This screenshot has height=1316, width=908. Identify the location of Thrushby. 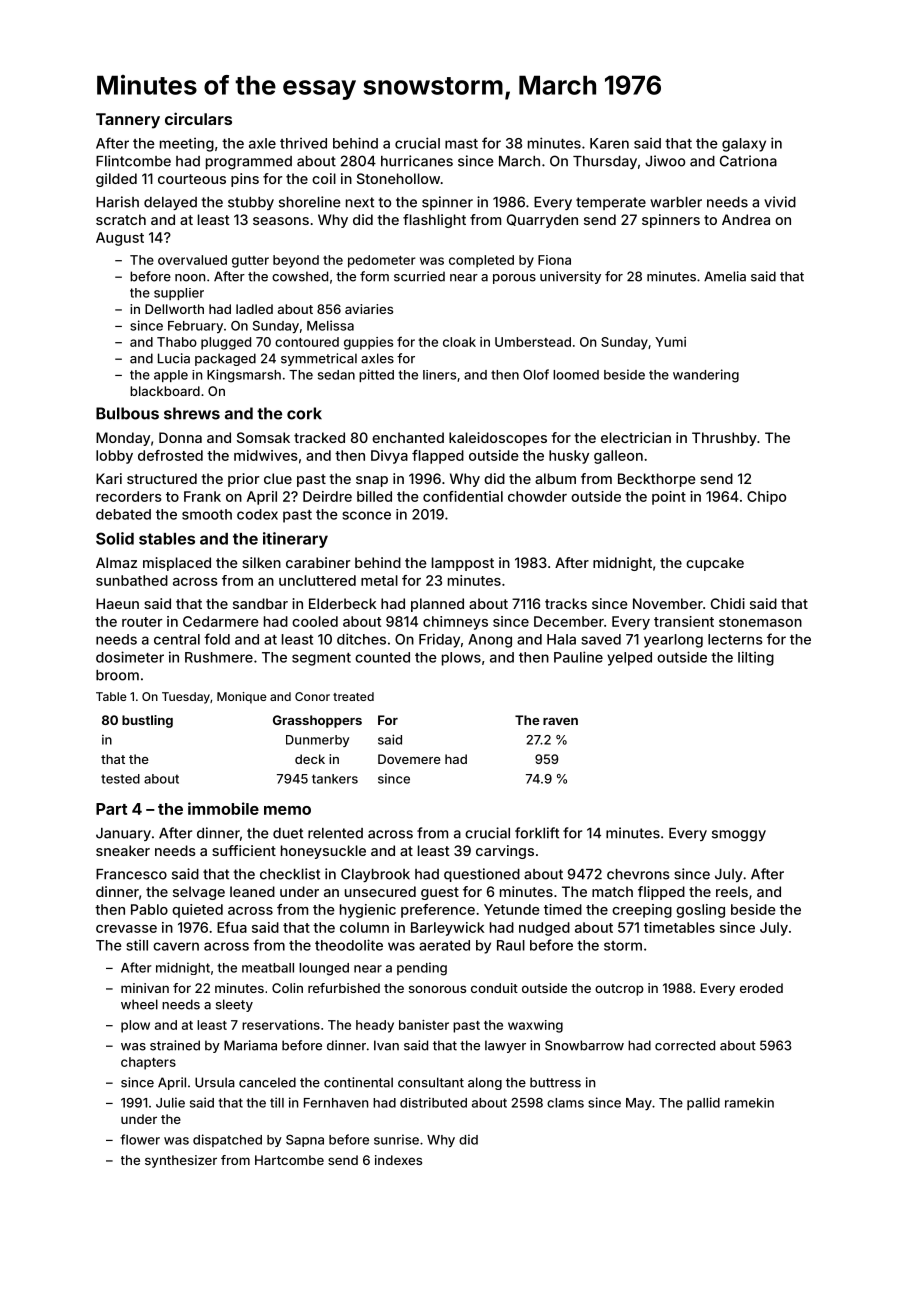
(724, 439).
